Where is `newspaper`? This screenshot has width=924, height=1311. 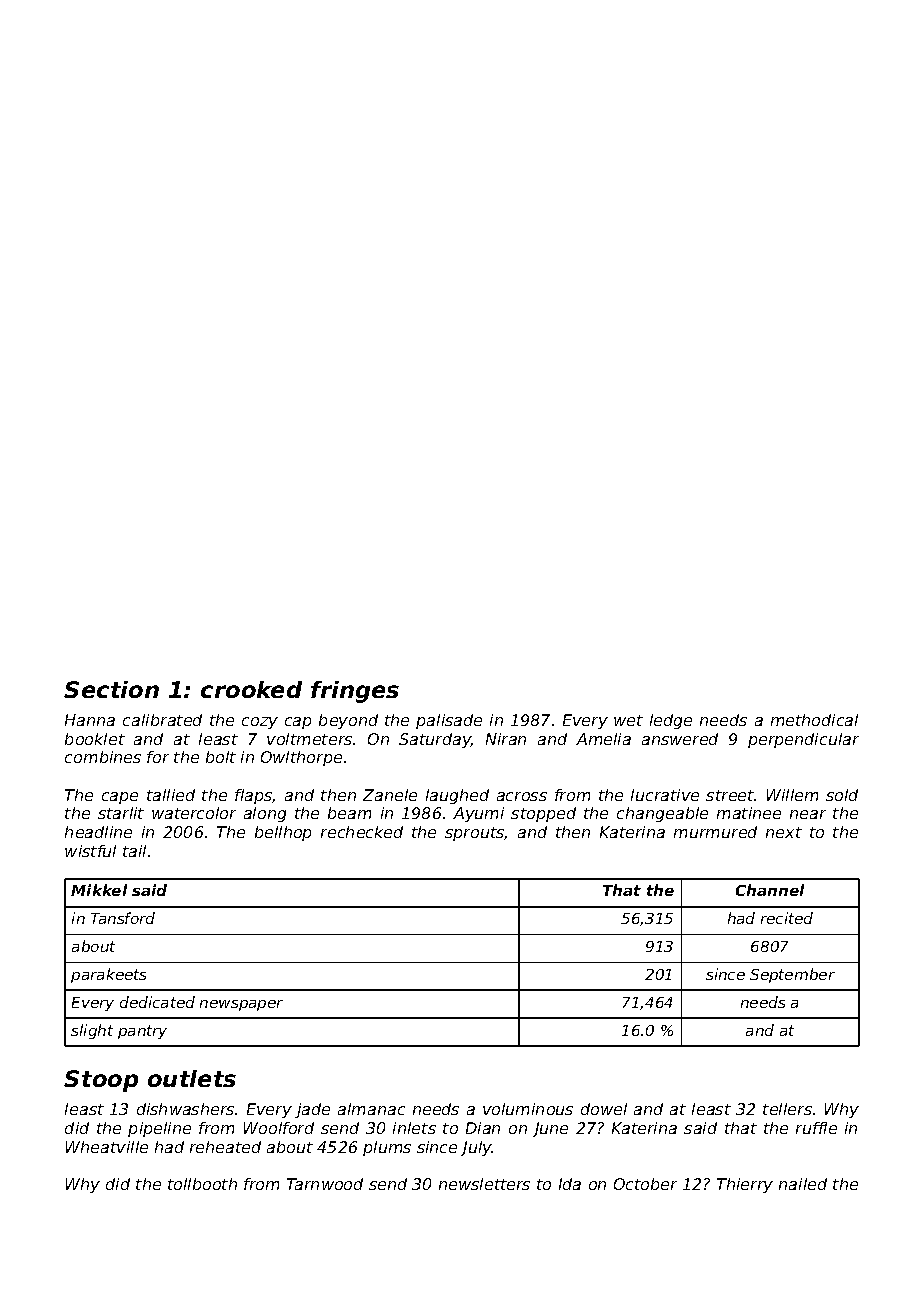 newspaper is located at coordinates (241, 1005).
